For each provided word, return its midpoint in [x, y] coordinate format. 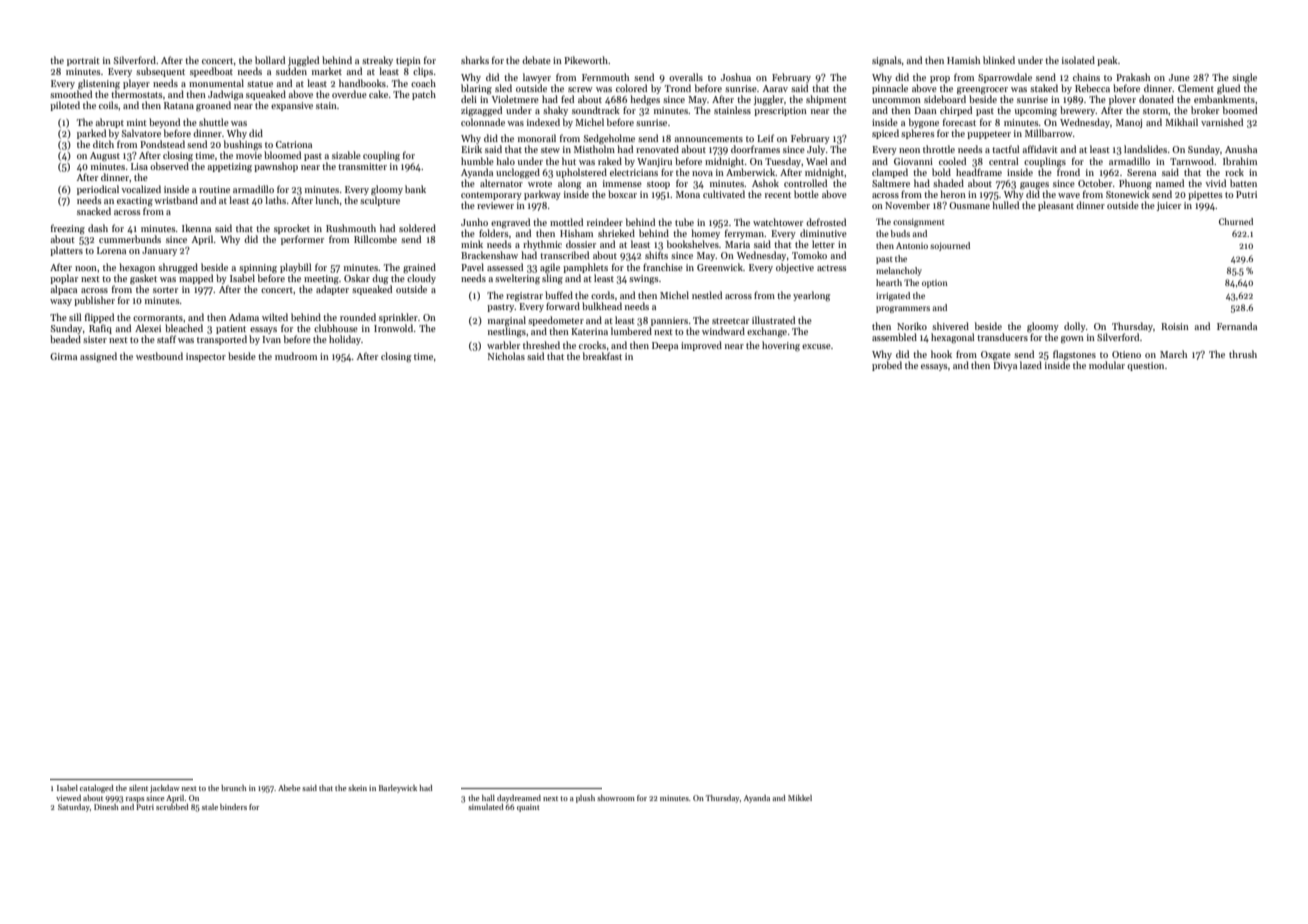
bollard [270, 60]
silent [138, 788]
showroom [616, 798]
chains [1086, 77]
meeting [321, 279]
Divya [1005, 366]
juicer [1169, 206]
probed [887, 366]
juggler [769, 100]
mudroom [296, 356]
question [1145, 366]
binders [233, 807]
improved [701, 346]
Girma [63, 356]
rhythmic [542, 245]
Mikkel [800, 798]
